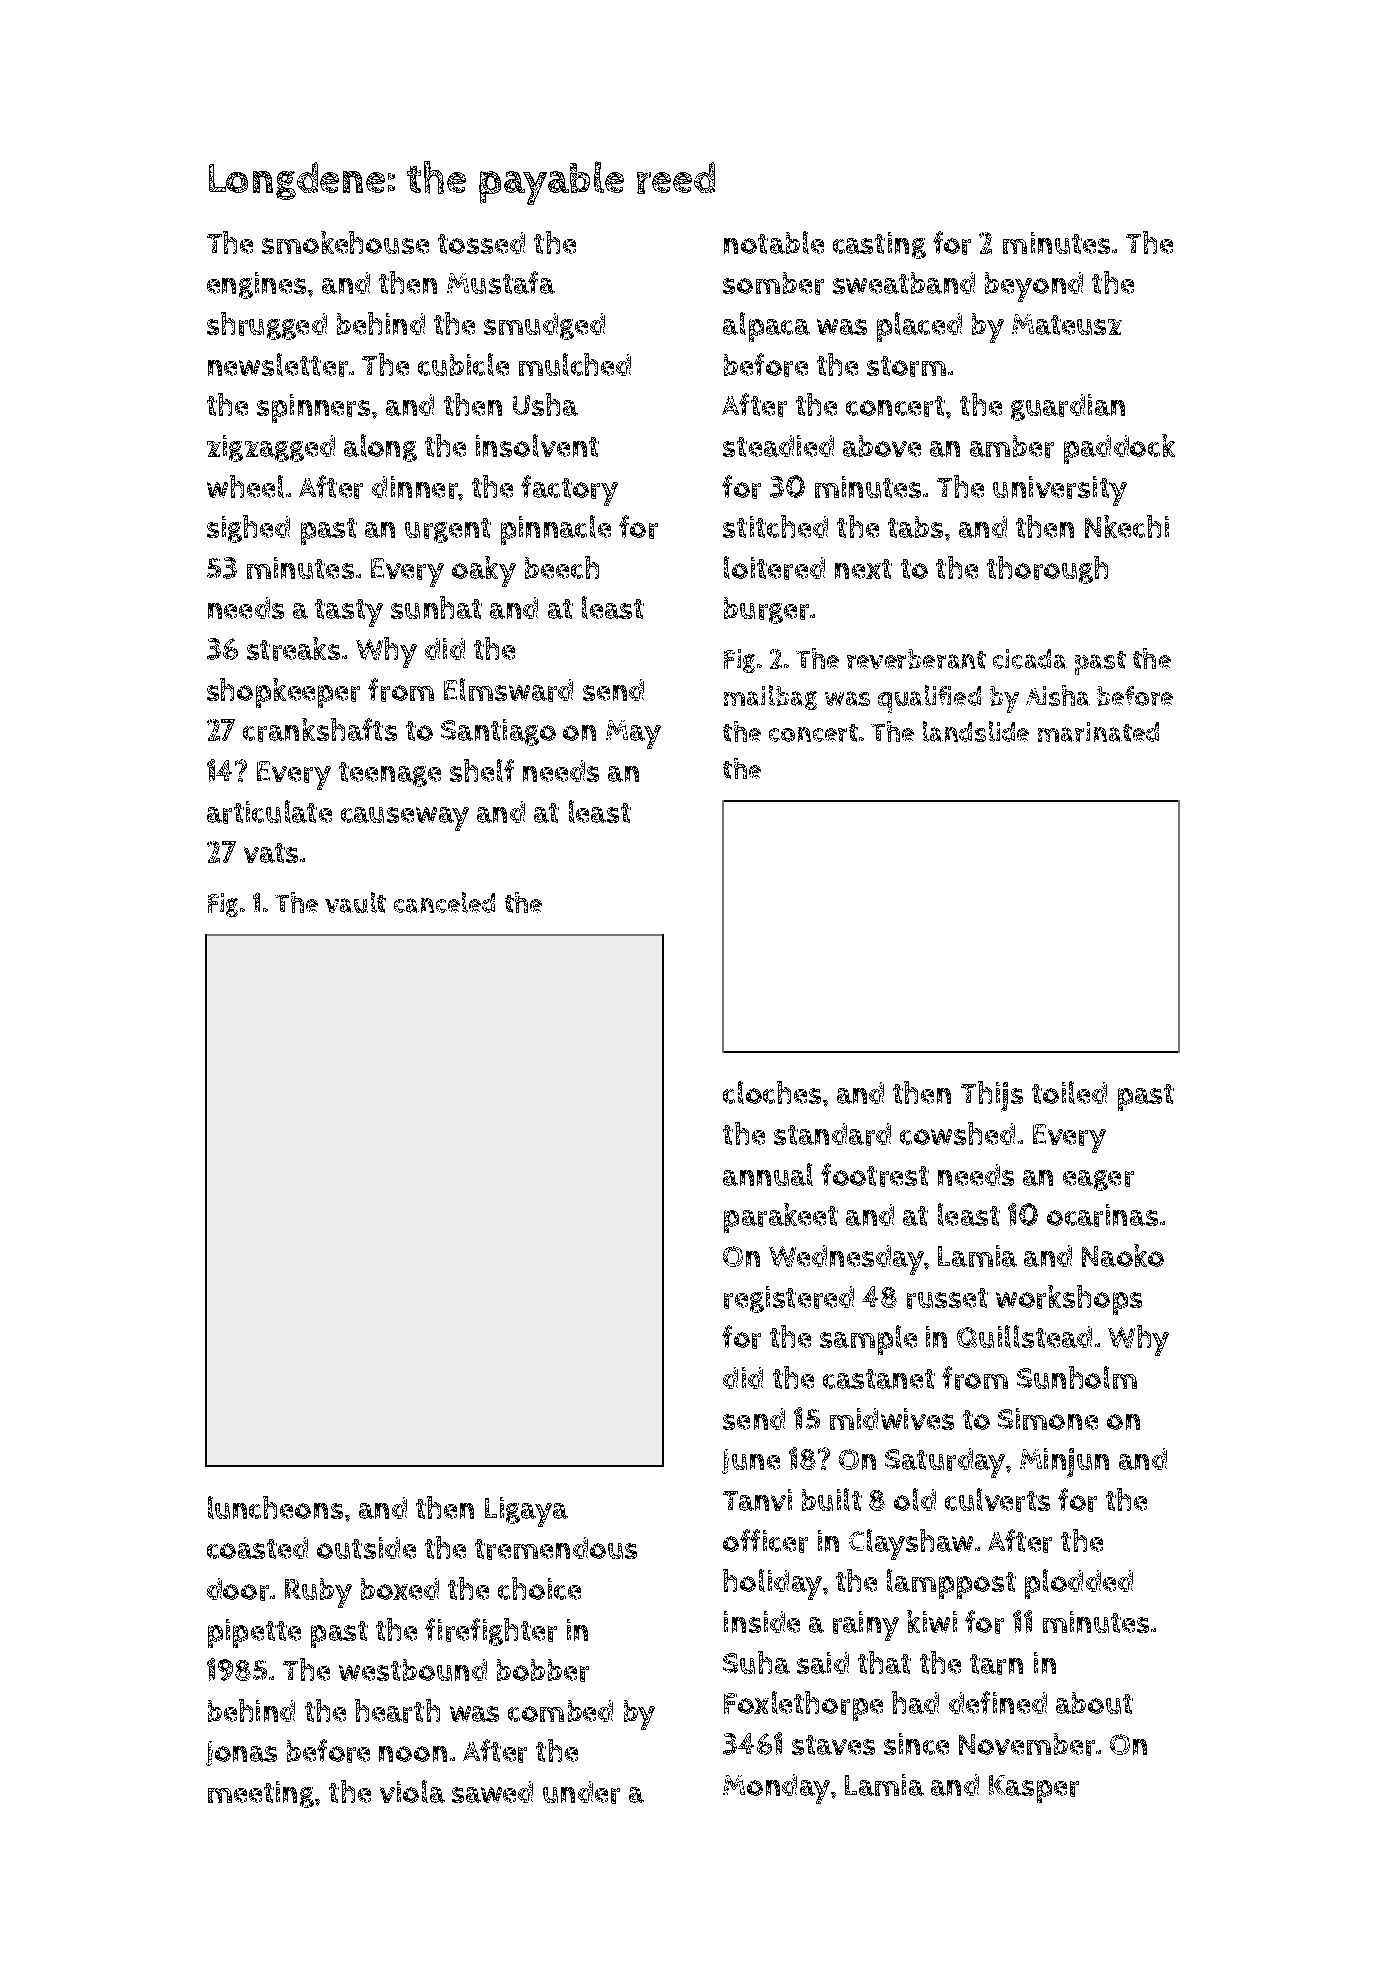 The width and height of the image is (1386, 1969). What do you see at coordinates (770, 697) in the image?
I see `mailbag` at bounding box center [770, 697].
